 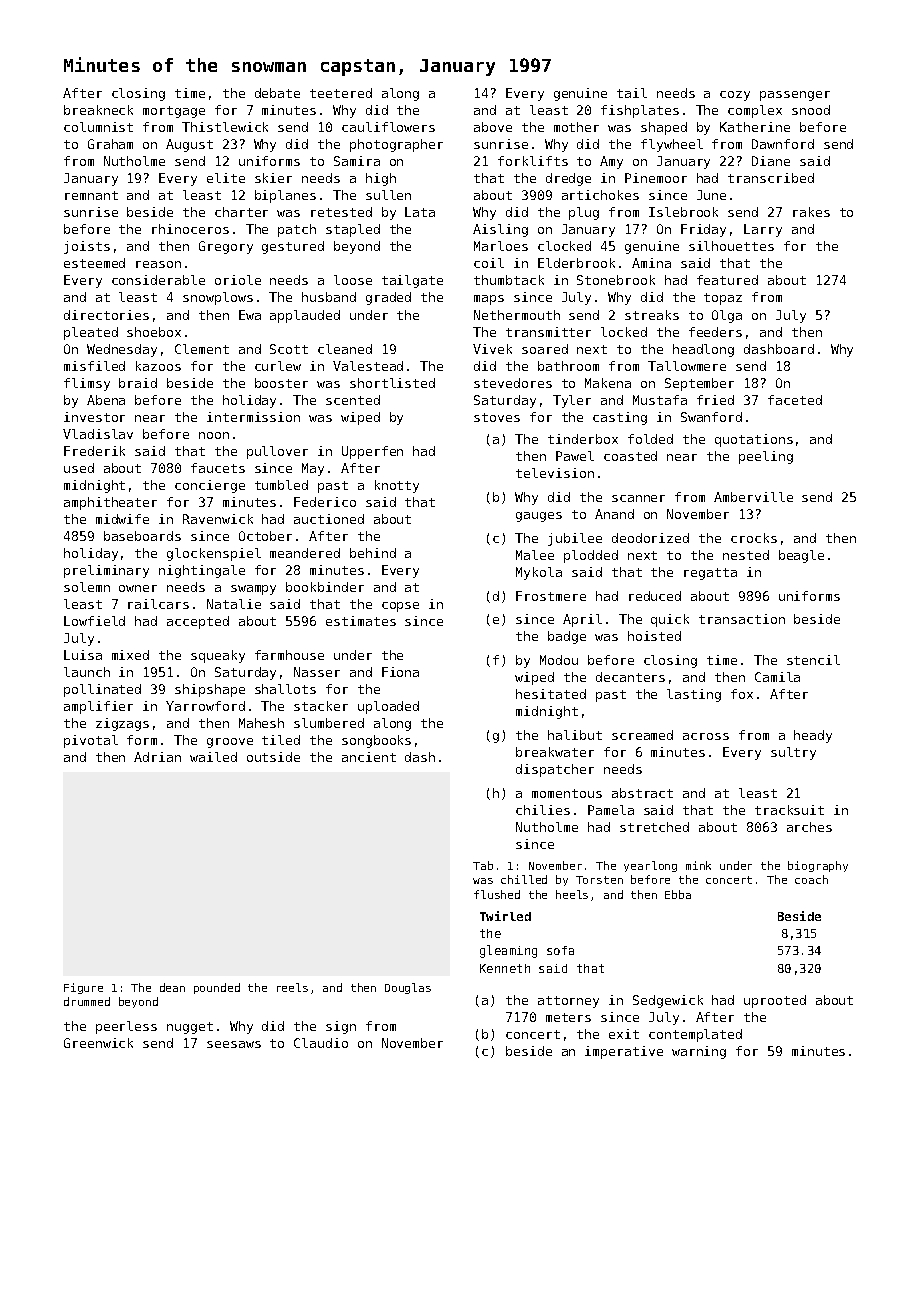 What do you see at coordinates (493, 127) in the screenshot?
I see `above` at bounding box center [493, 127].
